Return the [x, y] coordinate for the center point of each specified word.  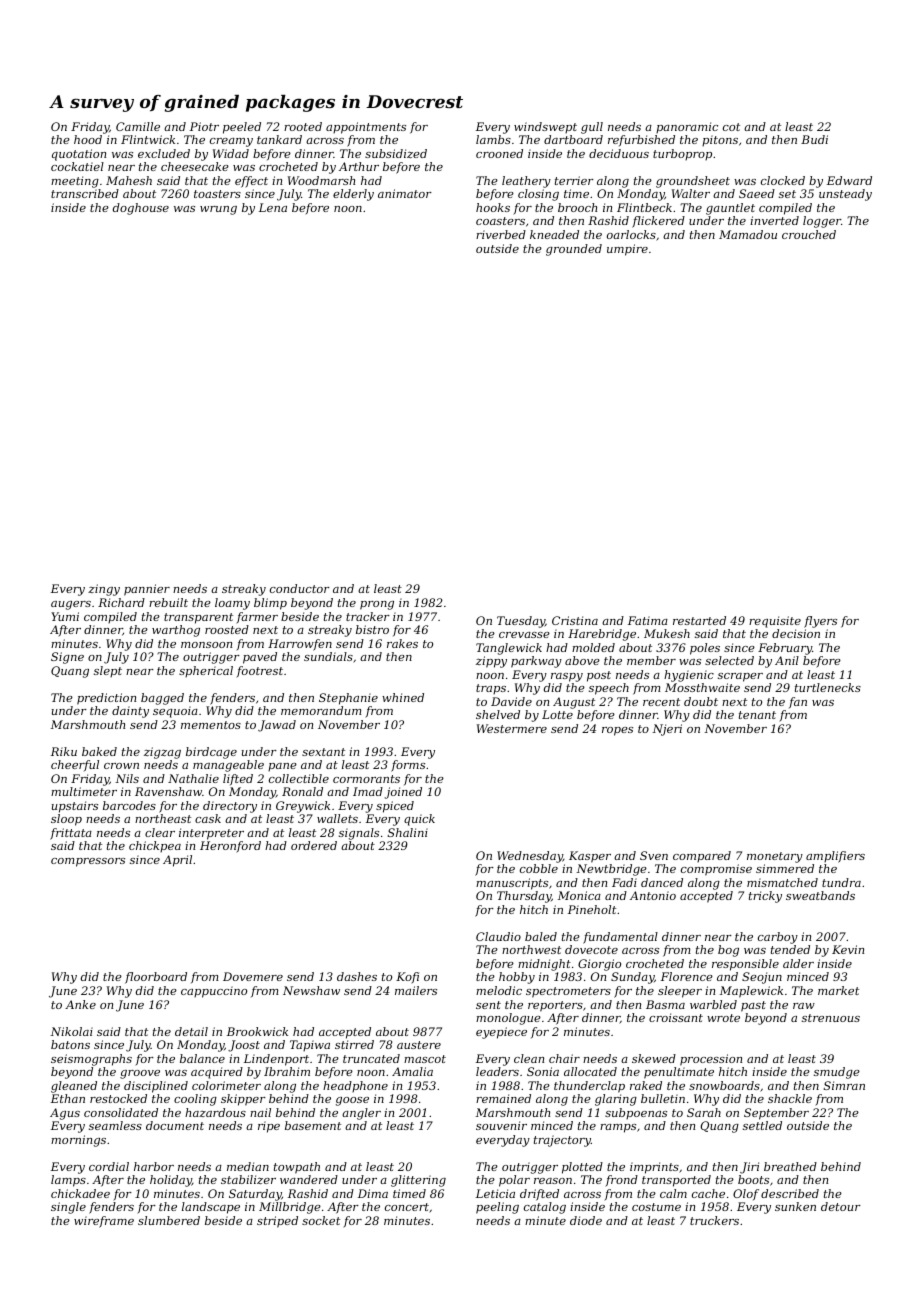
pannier [147, 590]
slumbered [169, 1220]
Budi [814, 139]
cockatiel [77, 166]
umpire [627, 250]
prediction [106, 699]
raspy [567, 677]
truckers [714, 1220]
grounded [574, 250]
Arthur [359, 166]
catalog [545, 1208]
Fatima [648, 620]
